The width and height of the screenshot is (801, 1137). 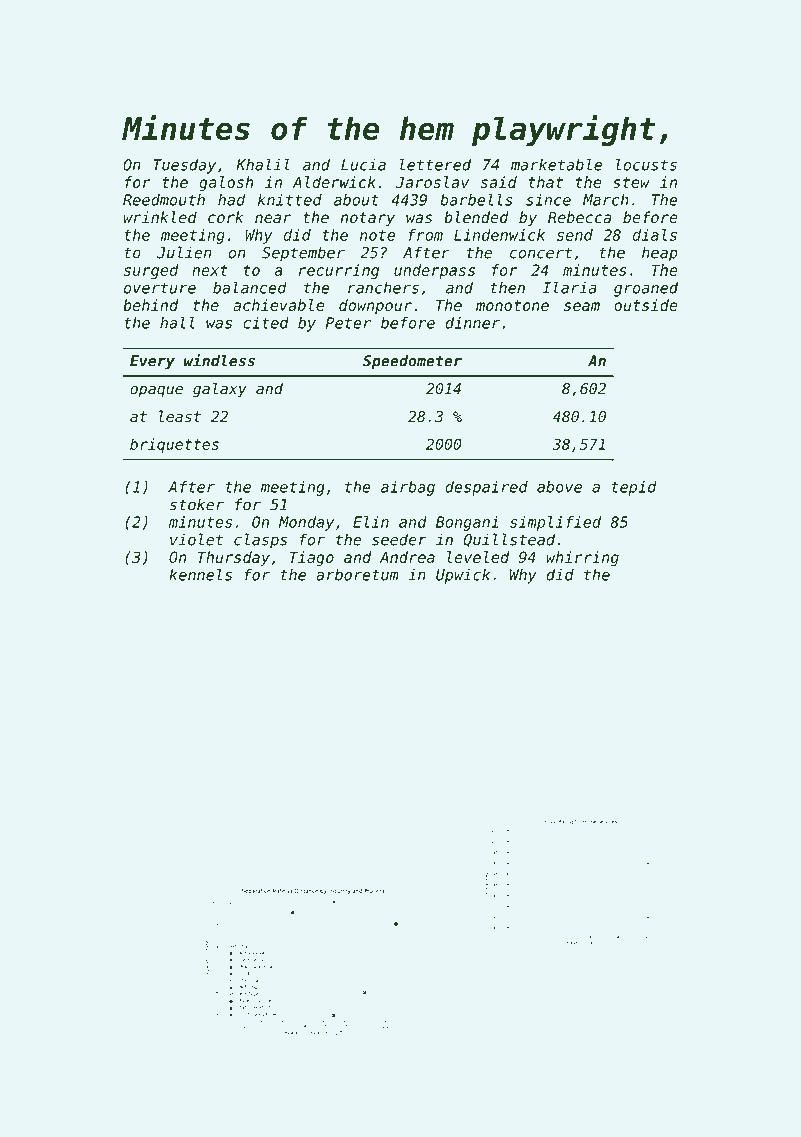 What do you see at coordinates (197, 504) in the screenshot?
I see `stoker` at bounding box center [197, 504].
